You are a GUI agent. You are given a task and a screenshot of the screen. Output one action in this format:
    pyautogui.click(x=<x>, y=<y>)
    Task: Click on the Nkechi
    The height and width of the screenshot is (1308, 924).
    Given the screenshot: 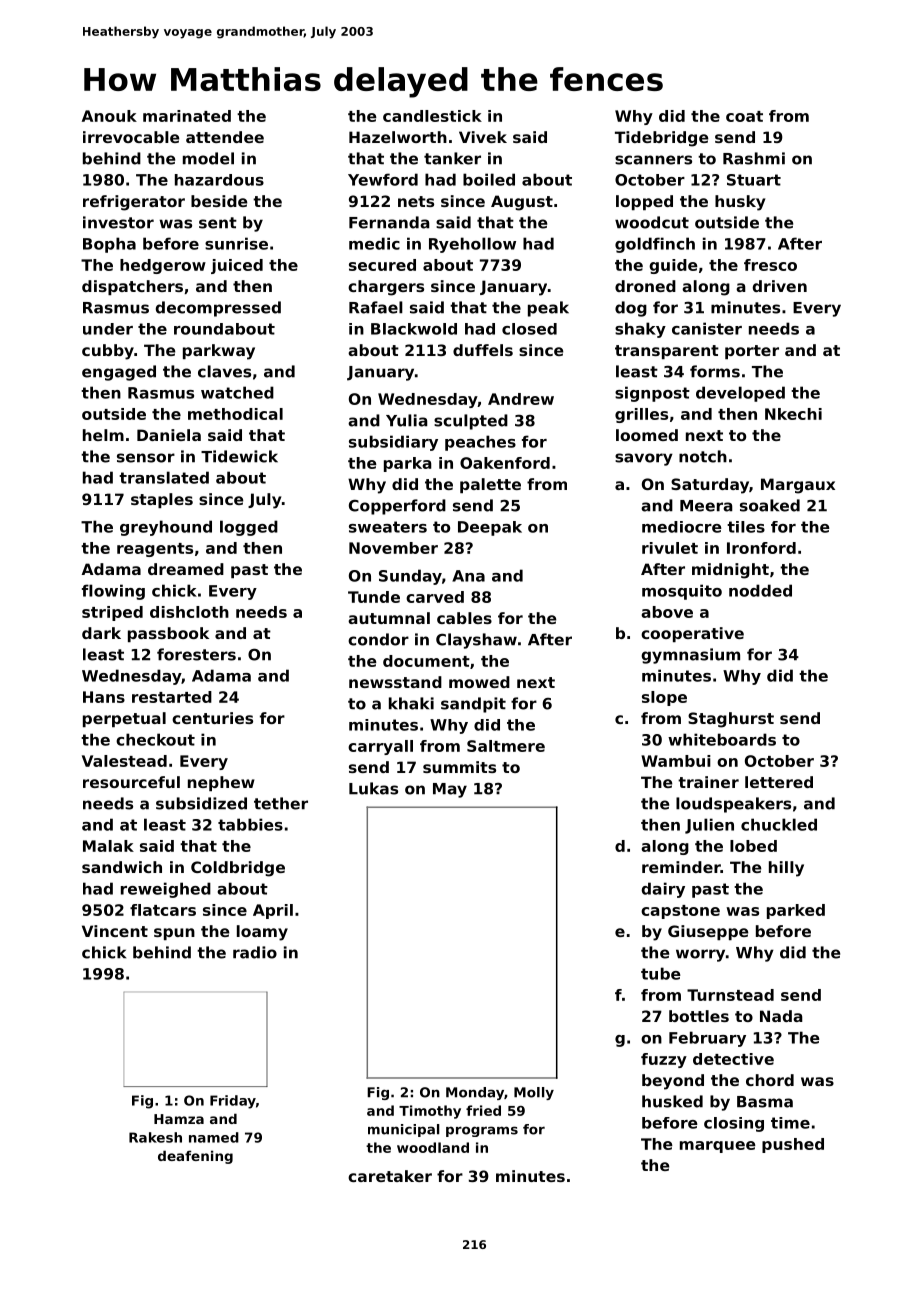 What is the action you would take?
    pyautogui.click(x=793, y=414)
